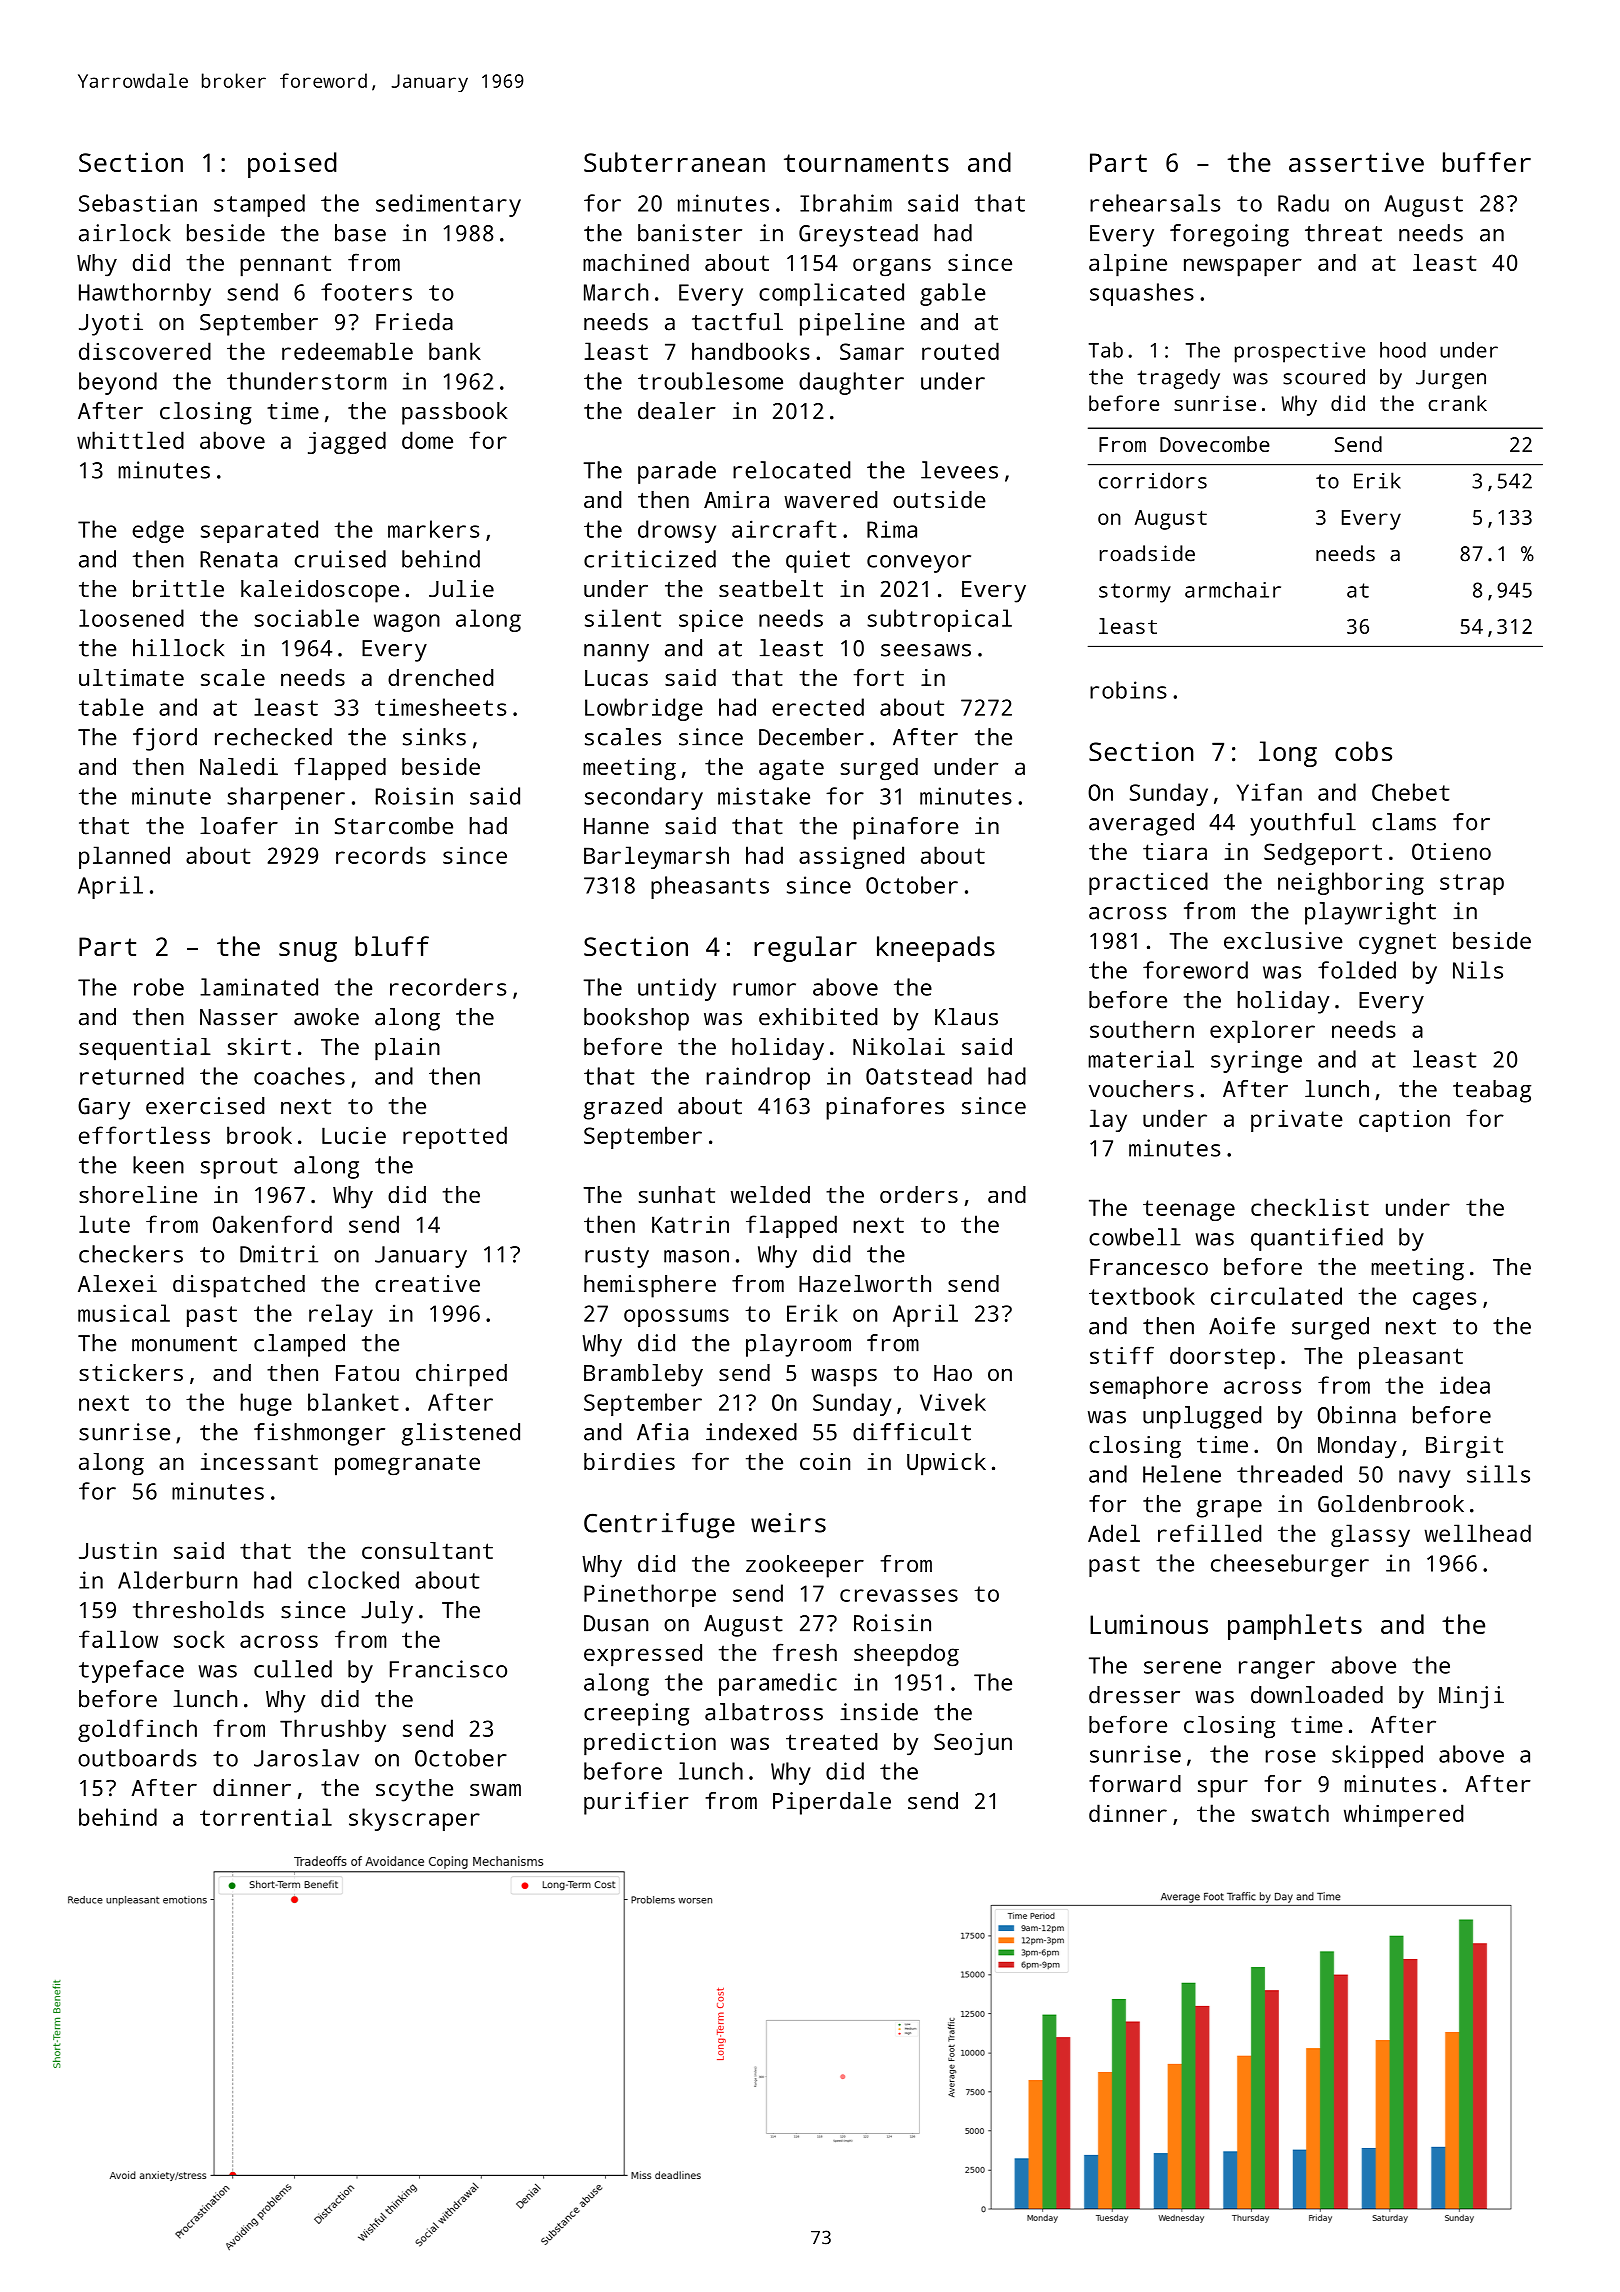  Describe the element at coordinates (784, 529) in the document. I see `aircraft` at that location.
